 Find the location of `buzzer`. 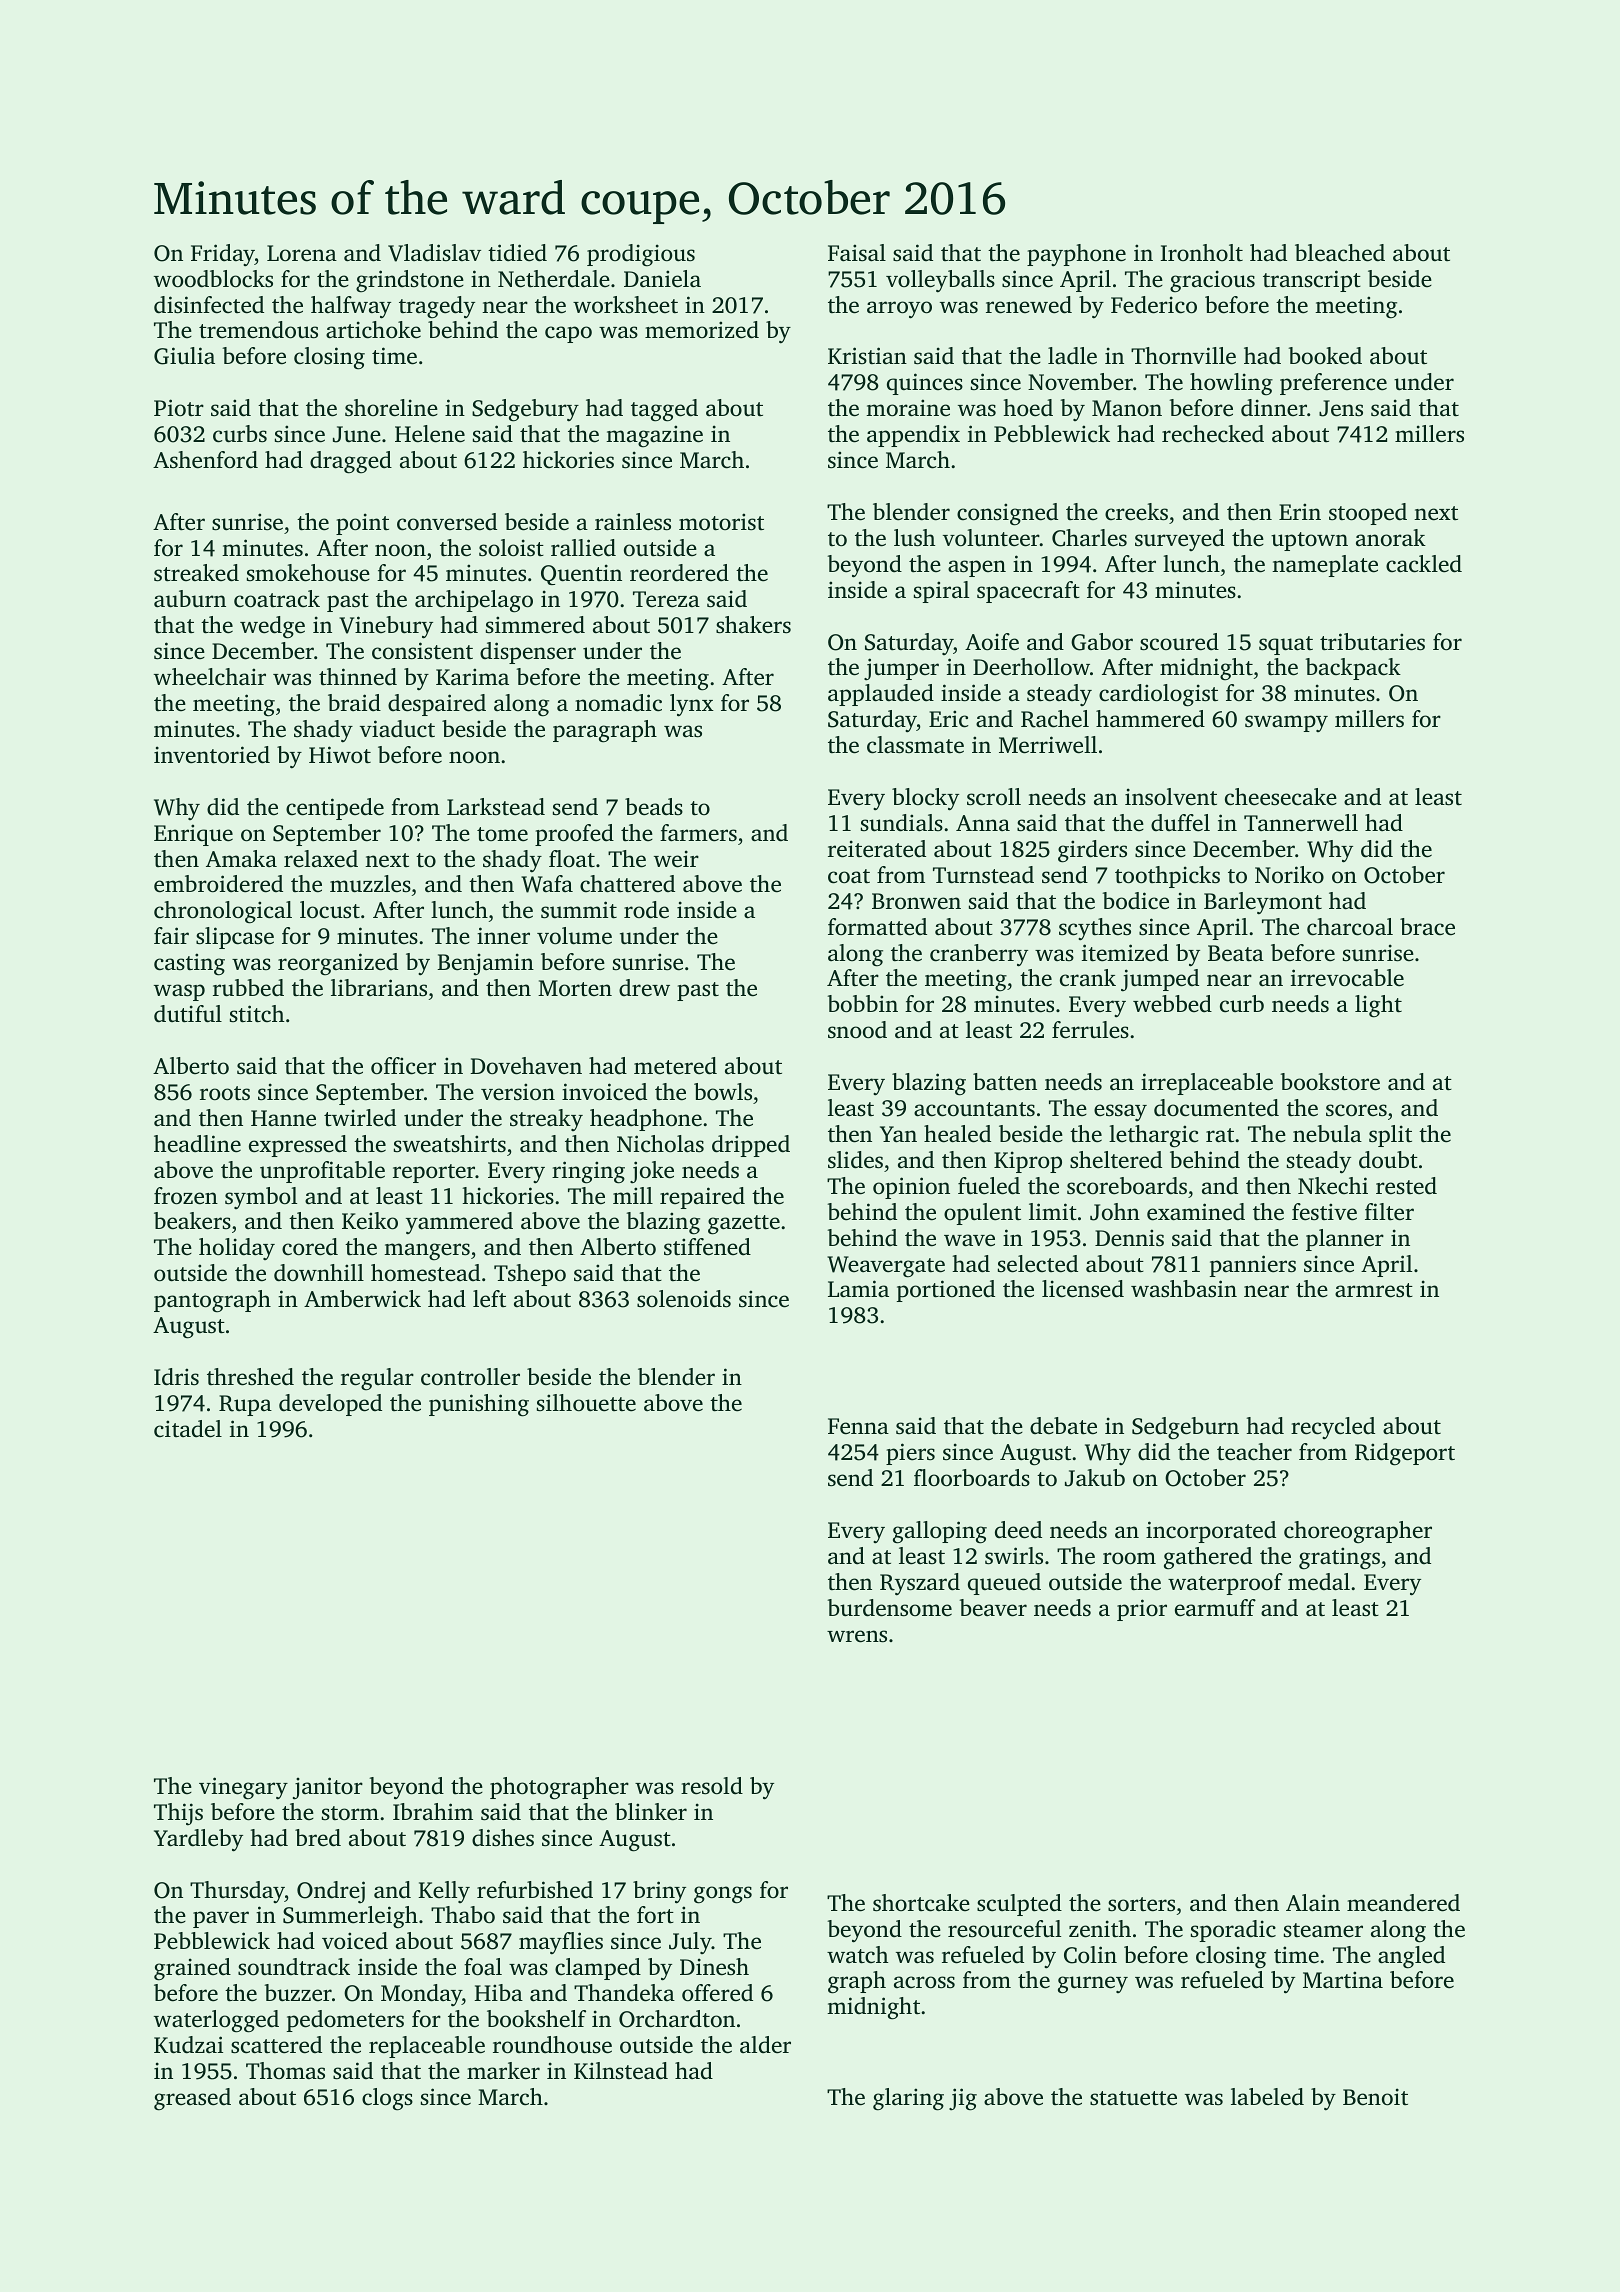

buzzer is located at coordinates (298, 1993).
